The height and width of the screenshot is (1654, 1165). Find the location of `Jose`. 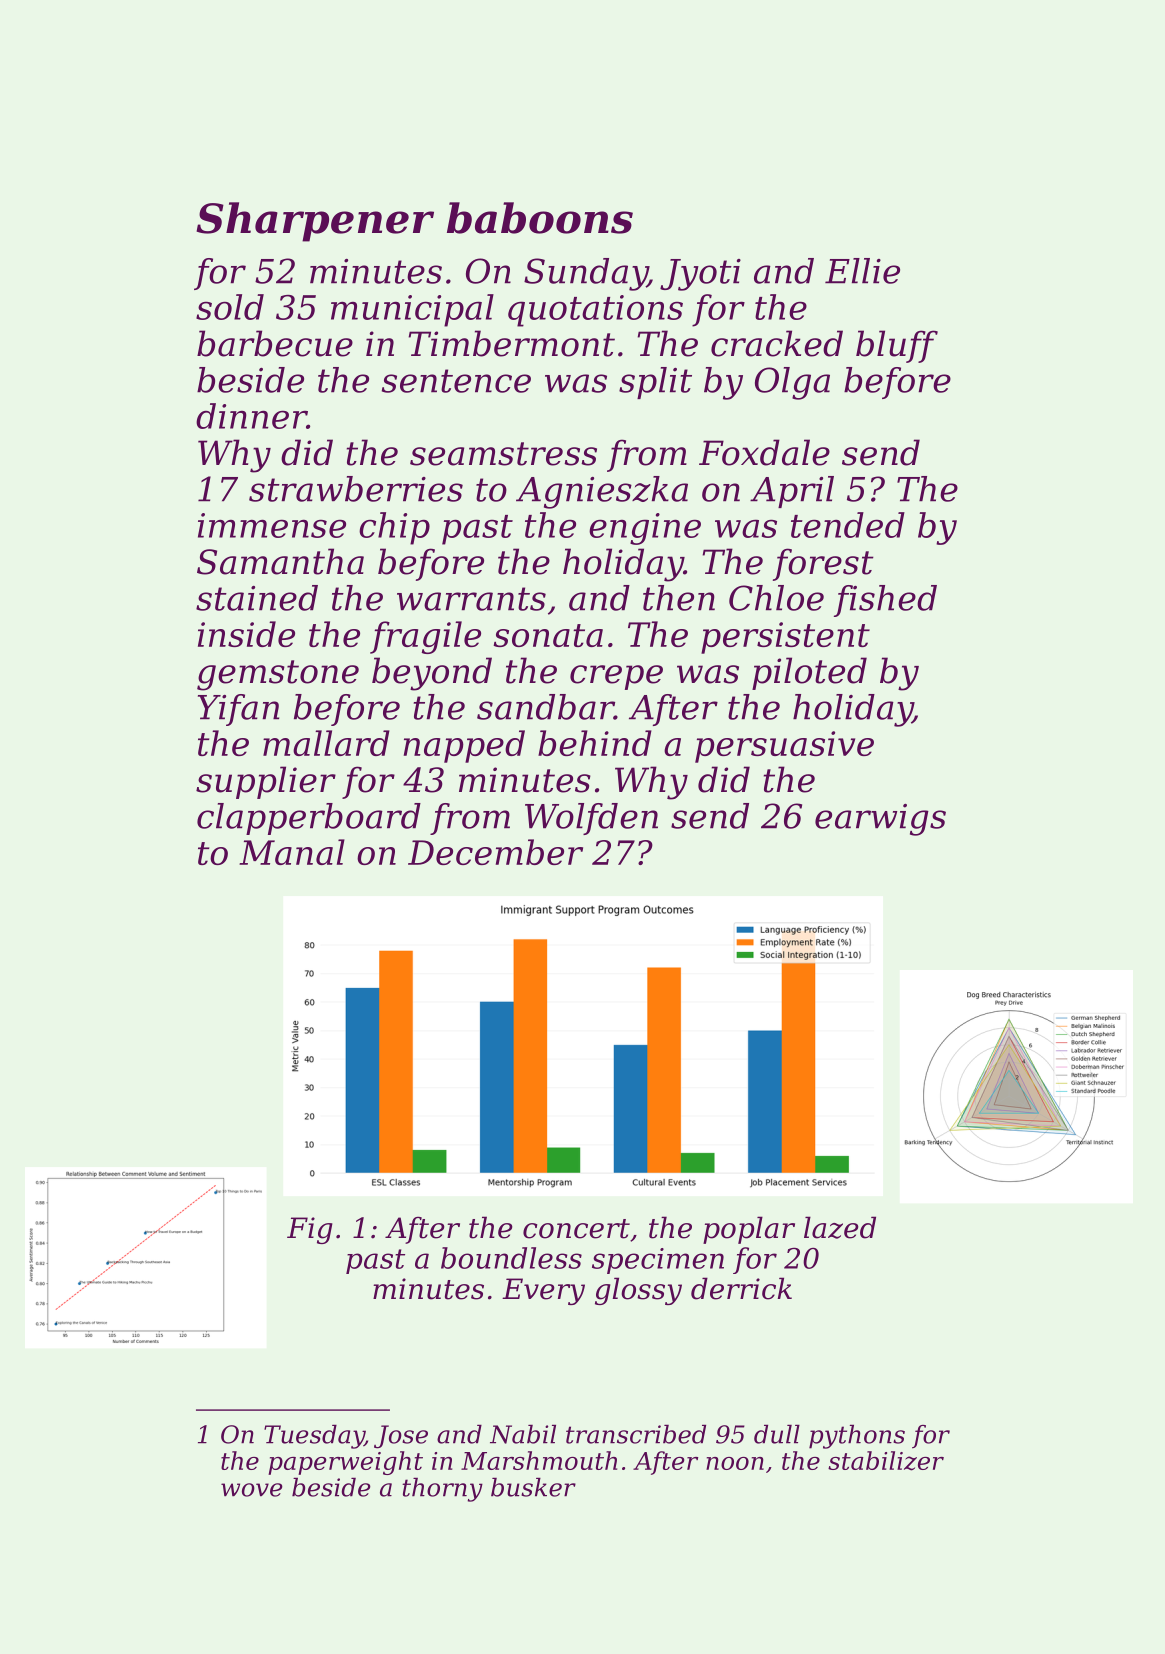

Jose is located at coordinates (401, 1437).
